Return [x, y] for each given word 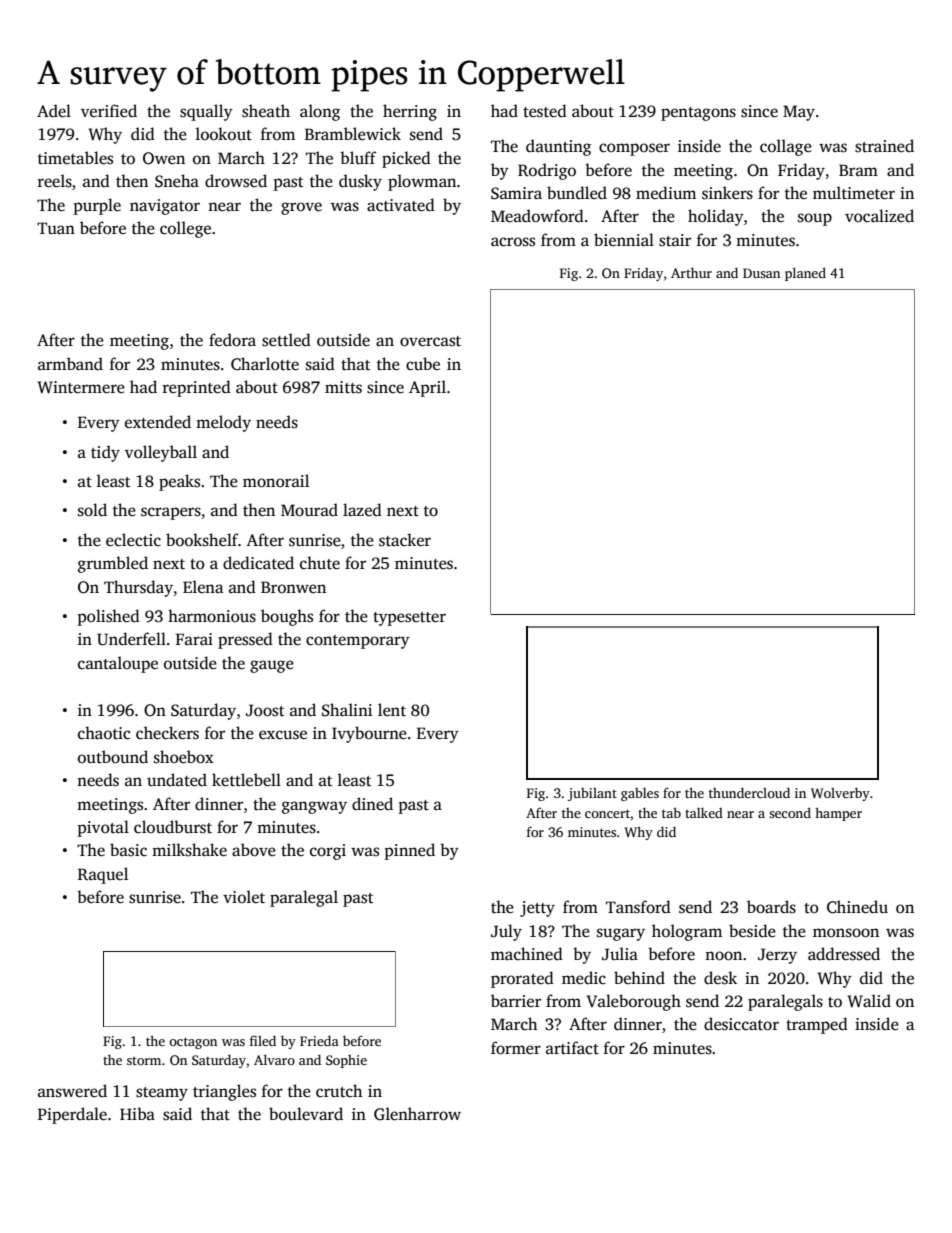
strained [884, 146]
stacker [405, 540]
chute [320, 563]
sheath [266, 111]
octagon [193, 1043]
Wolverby [840, 794]
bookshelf [202, 540]
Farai [194, 639]
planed [805, 274]
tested [545, 111]
